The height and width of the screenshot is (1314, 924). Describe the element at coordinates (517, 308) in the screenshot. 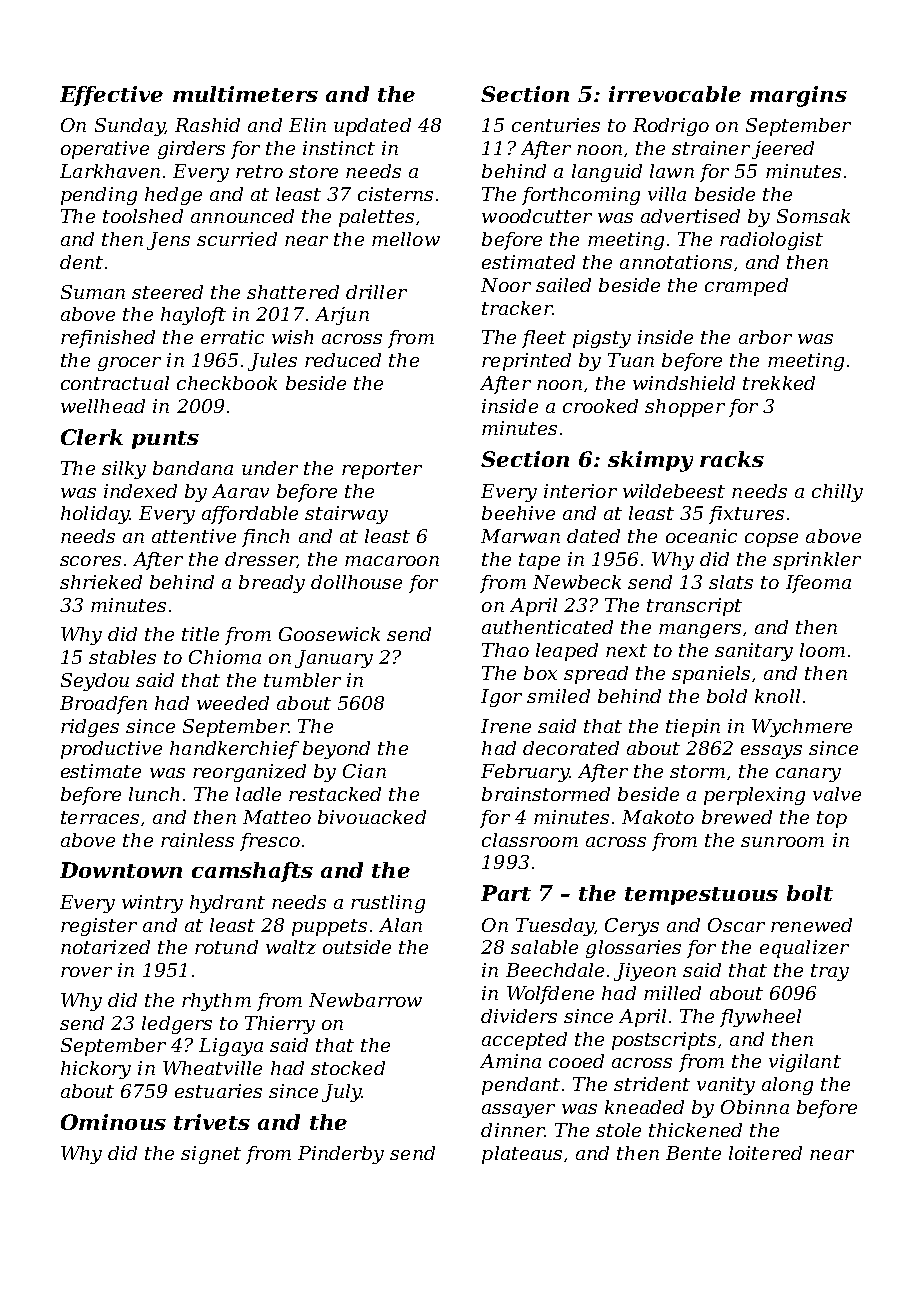

I see `tracker` at that location.
